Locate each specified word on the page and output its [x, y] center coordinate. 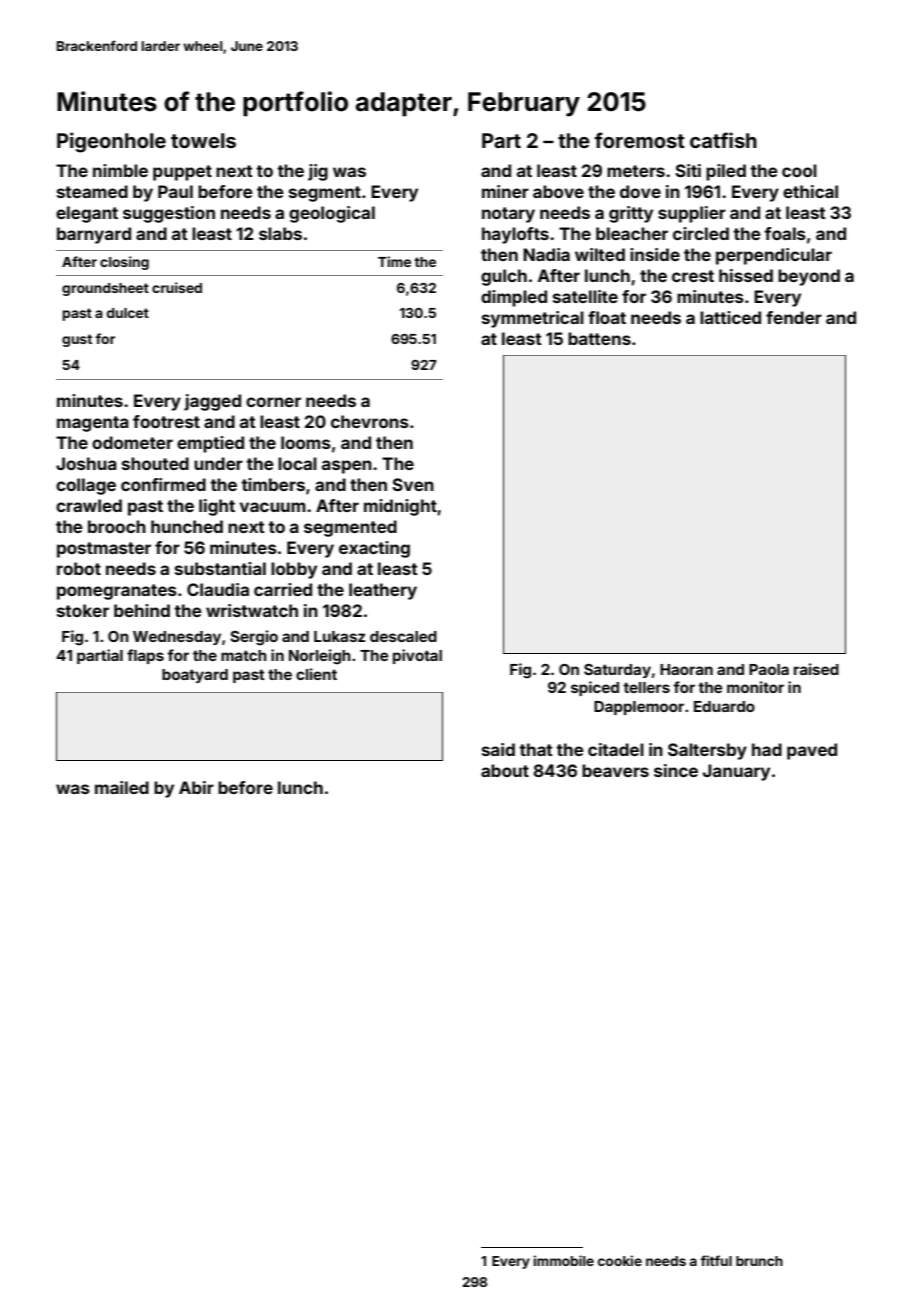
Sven [413, 484]
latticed [730, 317]
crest [693, 276]
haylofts [515, 235]
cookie [620, 1260]
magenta [93, 424]
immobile [563, 1260]
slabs [280, 233]
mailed [122, 787]
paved [812, 751]
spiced [595, 688]
